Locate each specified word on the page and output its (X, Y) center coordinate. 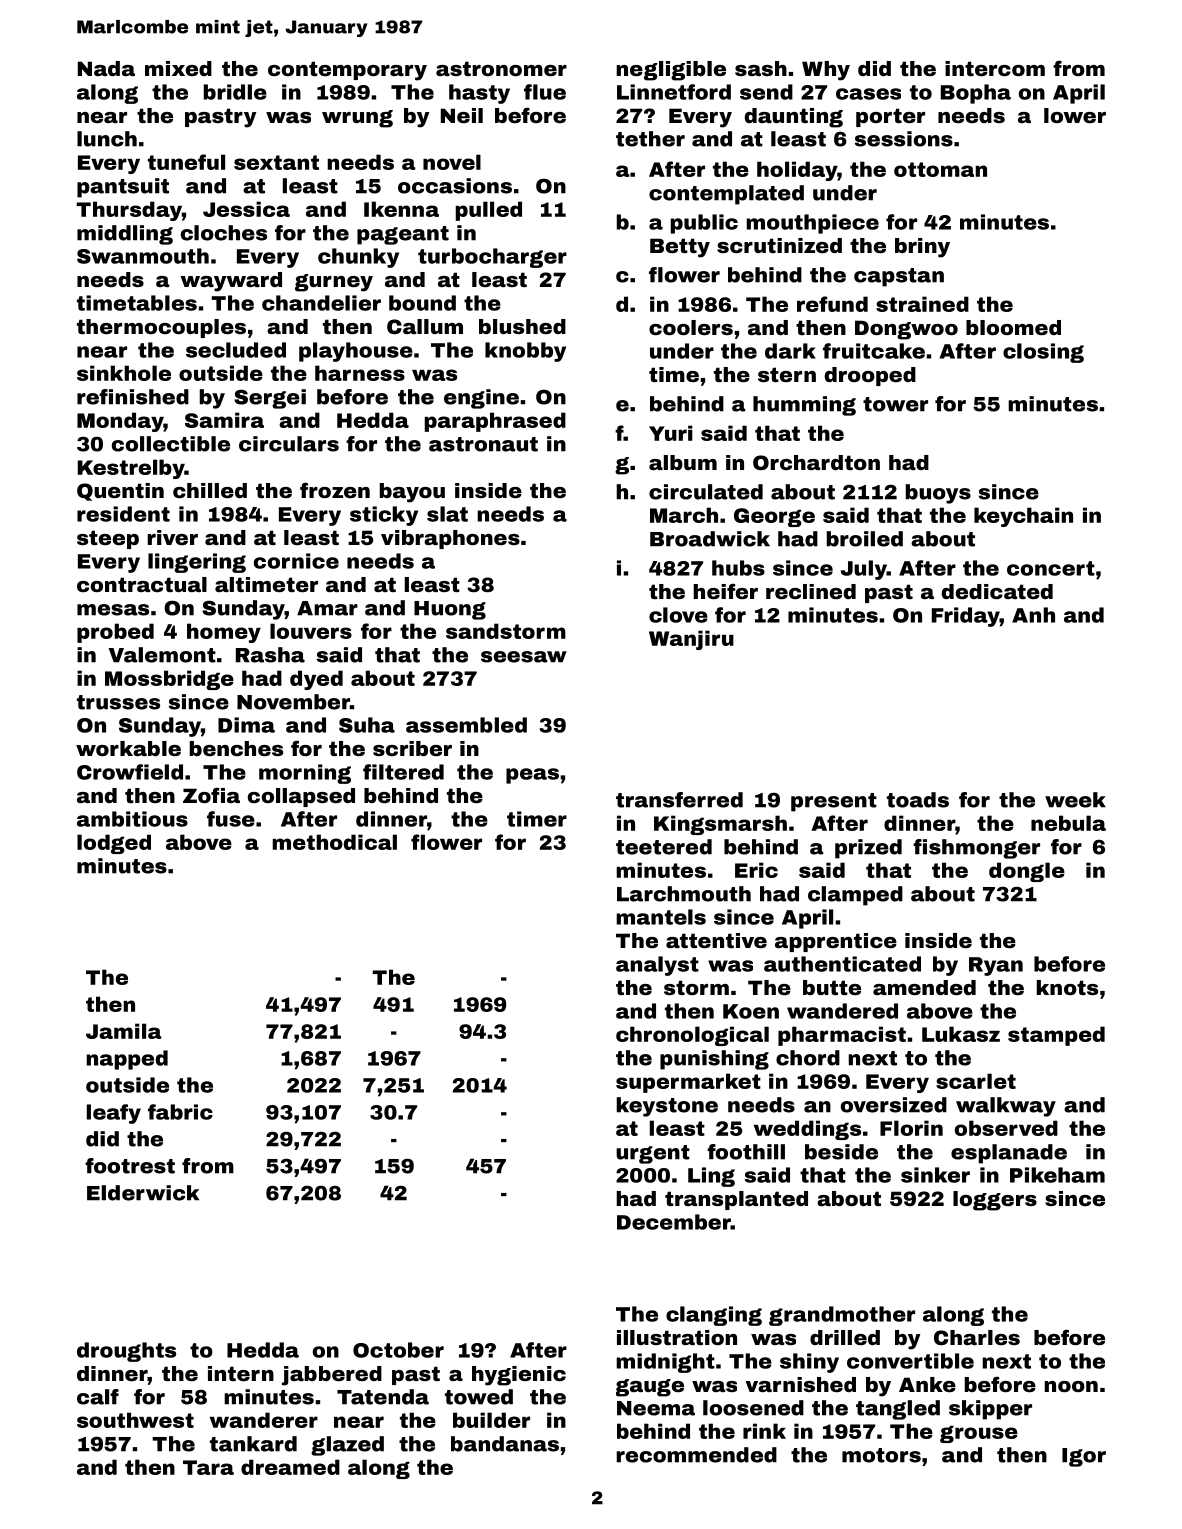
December (674, 1222)
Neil (462, 115)
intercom (995, 68)
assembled (466, 725)
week (1075, 800)
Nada (106, 68)
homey (224, 633)
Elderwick (143, 1193)
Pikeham (1057, 1175)
